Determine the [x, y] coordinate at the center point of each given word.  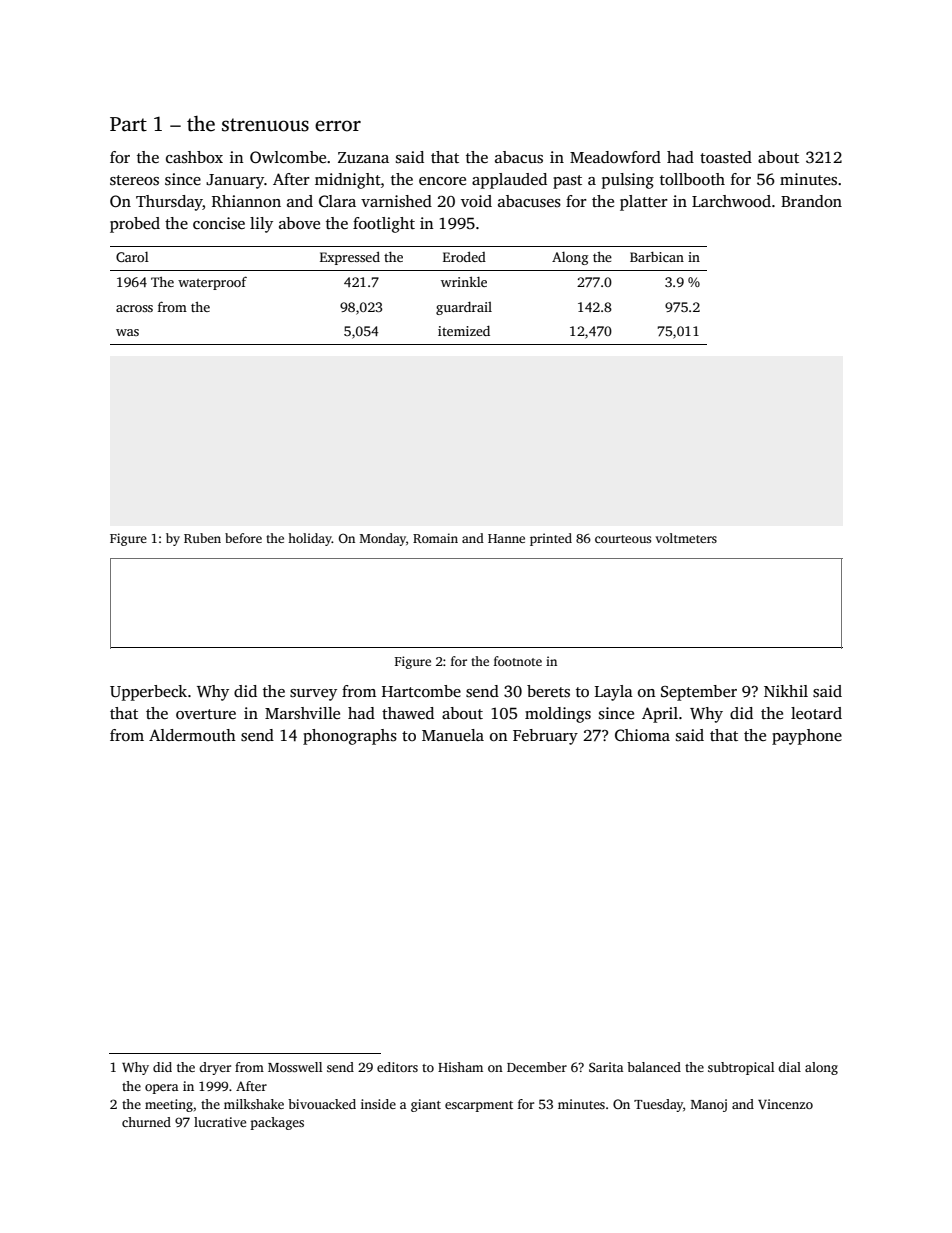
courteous [623, 539]
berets [548, 691]
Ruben [202, 538]
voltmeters [686, 538]
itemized [464, 331]
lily [261, 225]
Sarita [606, 1067]
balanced [654, 1067]
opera [161, 1089]
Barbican [657, 257]
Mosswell [295, 1067]
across [134, 308]
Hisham [460, 1067]
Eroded [464, 256]
